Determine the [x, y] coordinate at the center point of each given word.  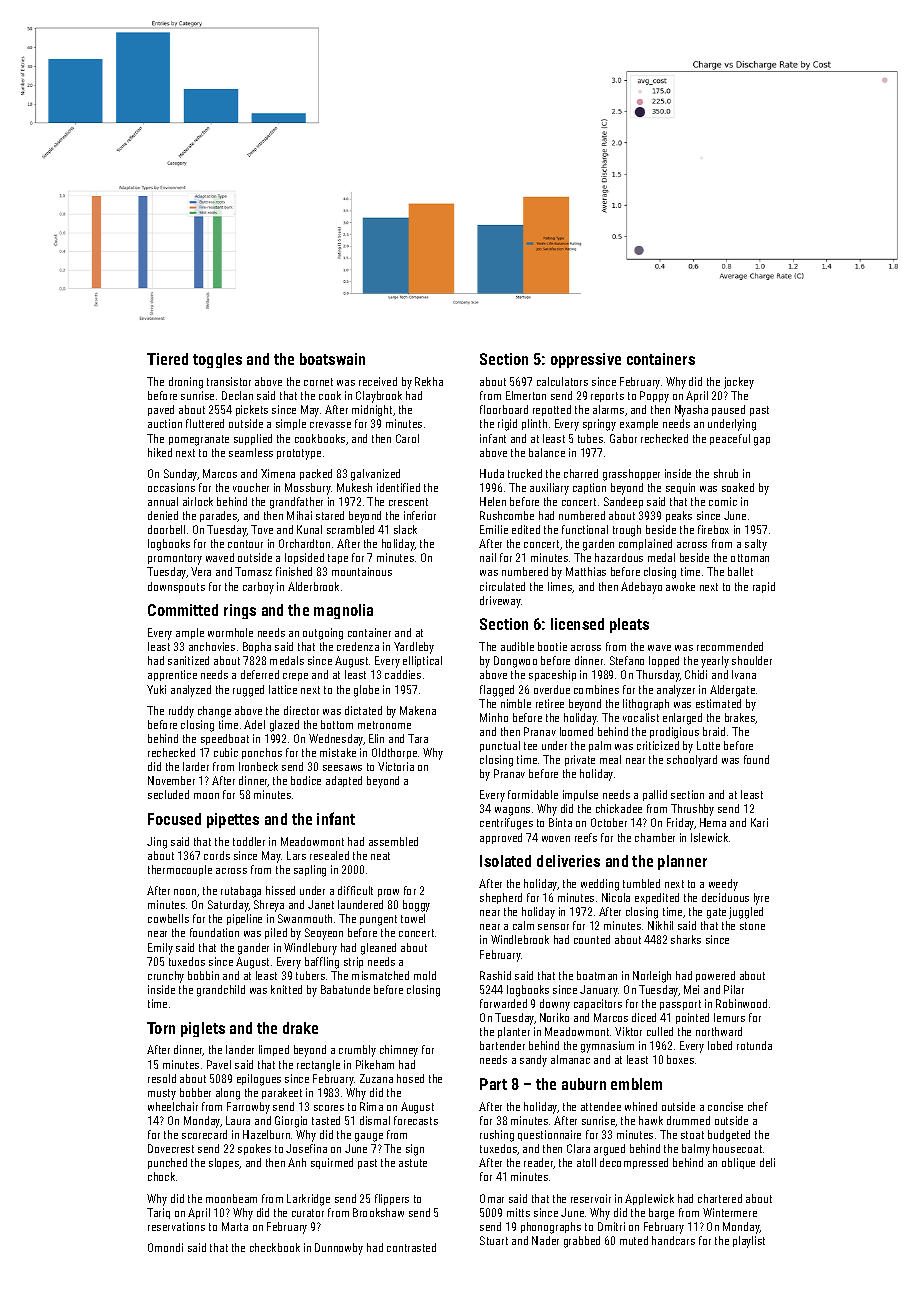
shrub [726, 473]
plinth [534, 424]
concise [725, 1106]
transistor [229, 381]
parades [219, 516]
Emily [160, 949]
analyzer [676, 691]
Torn [161, 1028]
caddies [403, 674]
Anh [297, 1162]
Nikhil [660, 925]
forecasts [416, 1120]
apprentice [172, 675]
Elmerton [526, 395]
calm [523, 925]
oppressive [586, 360]
